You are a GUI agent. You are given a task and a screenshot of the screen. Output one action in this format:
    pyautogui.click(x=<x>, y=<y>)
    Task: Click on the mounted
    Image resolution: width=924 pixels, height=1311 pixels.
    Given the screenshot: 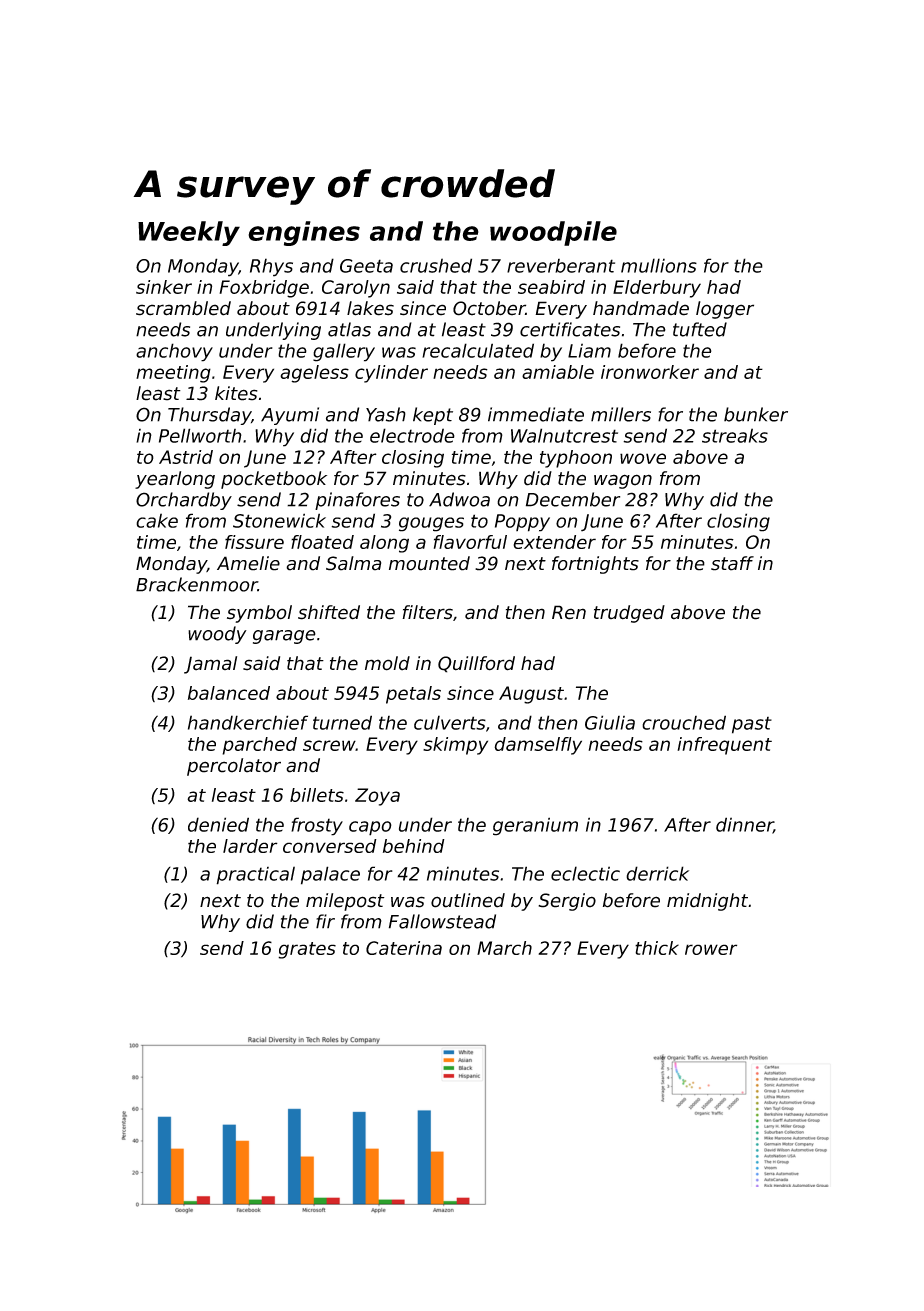 What is the action you would take?
    pyautogui.click(x=429, y=563)
